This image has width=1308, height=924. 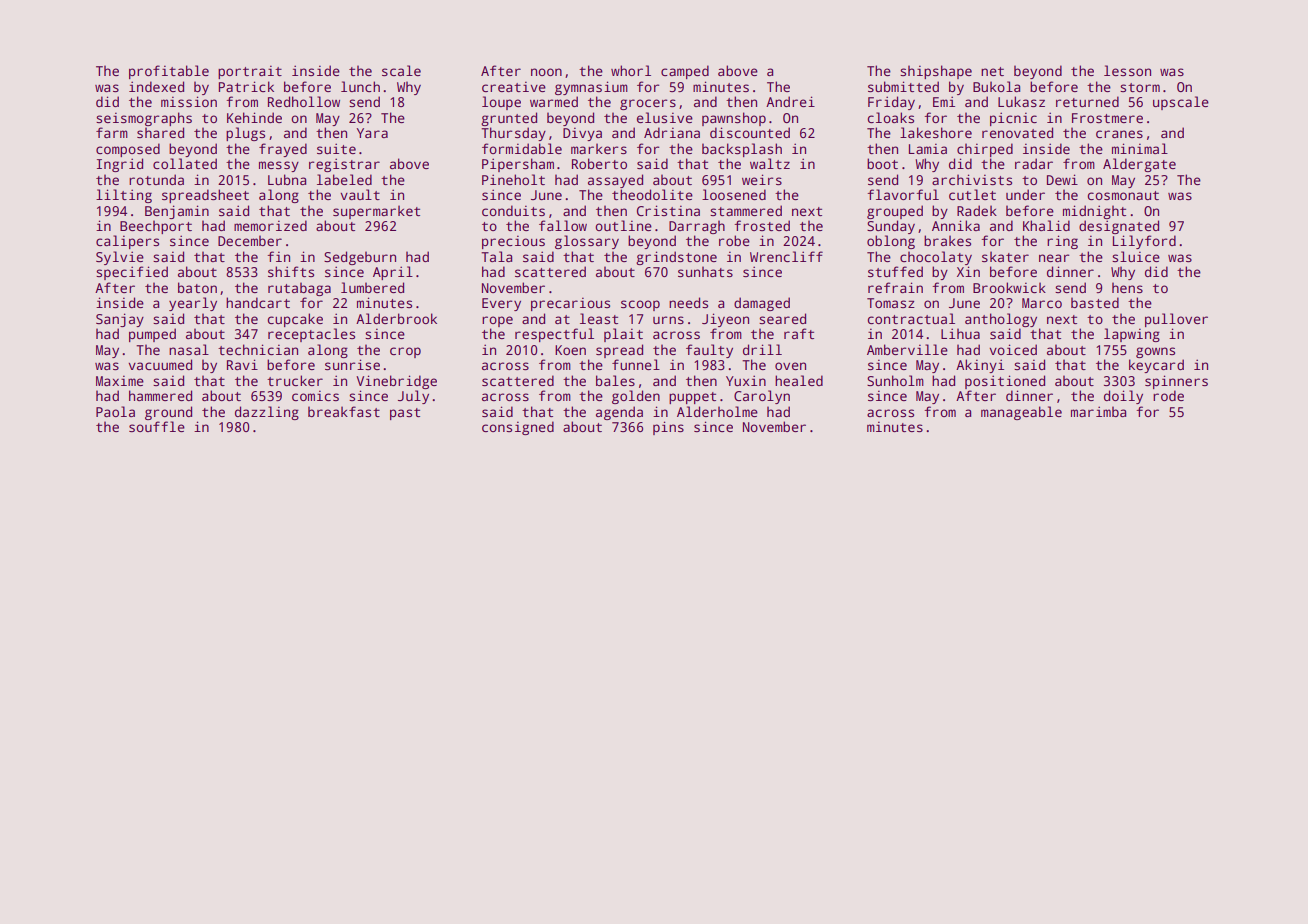 What do you see at coordinates (1095, 302) in the image?
I see `basted` at bounding box center [1095, 302].
